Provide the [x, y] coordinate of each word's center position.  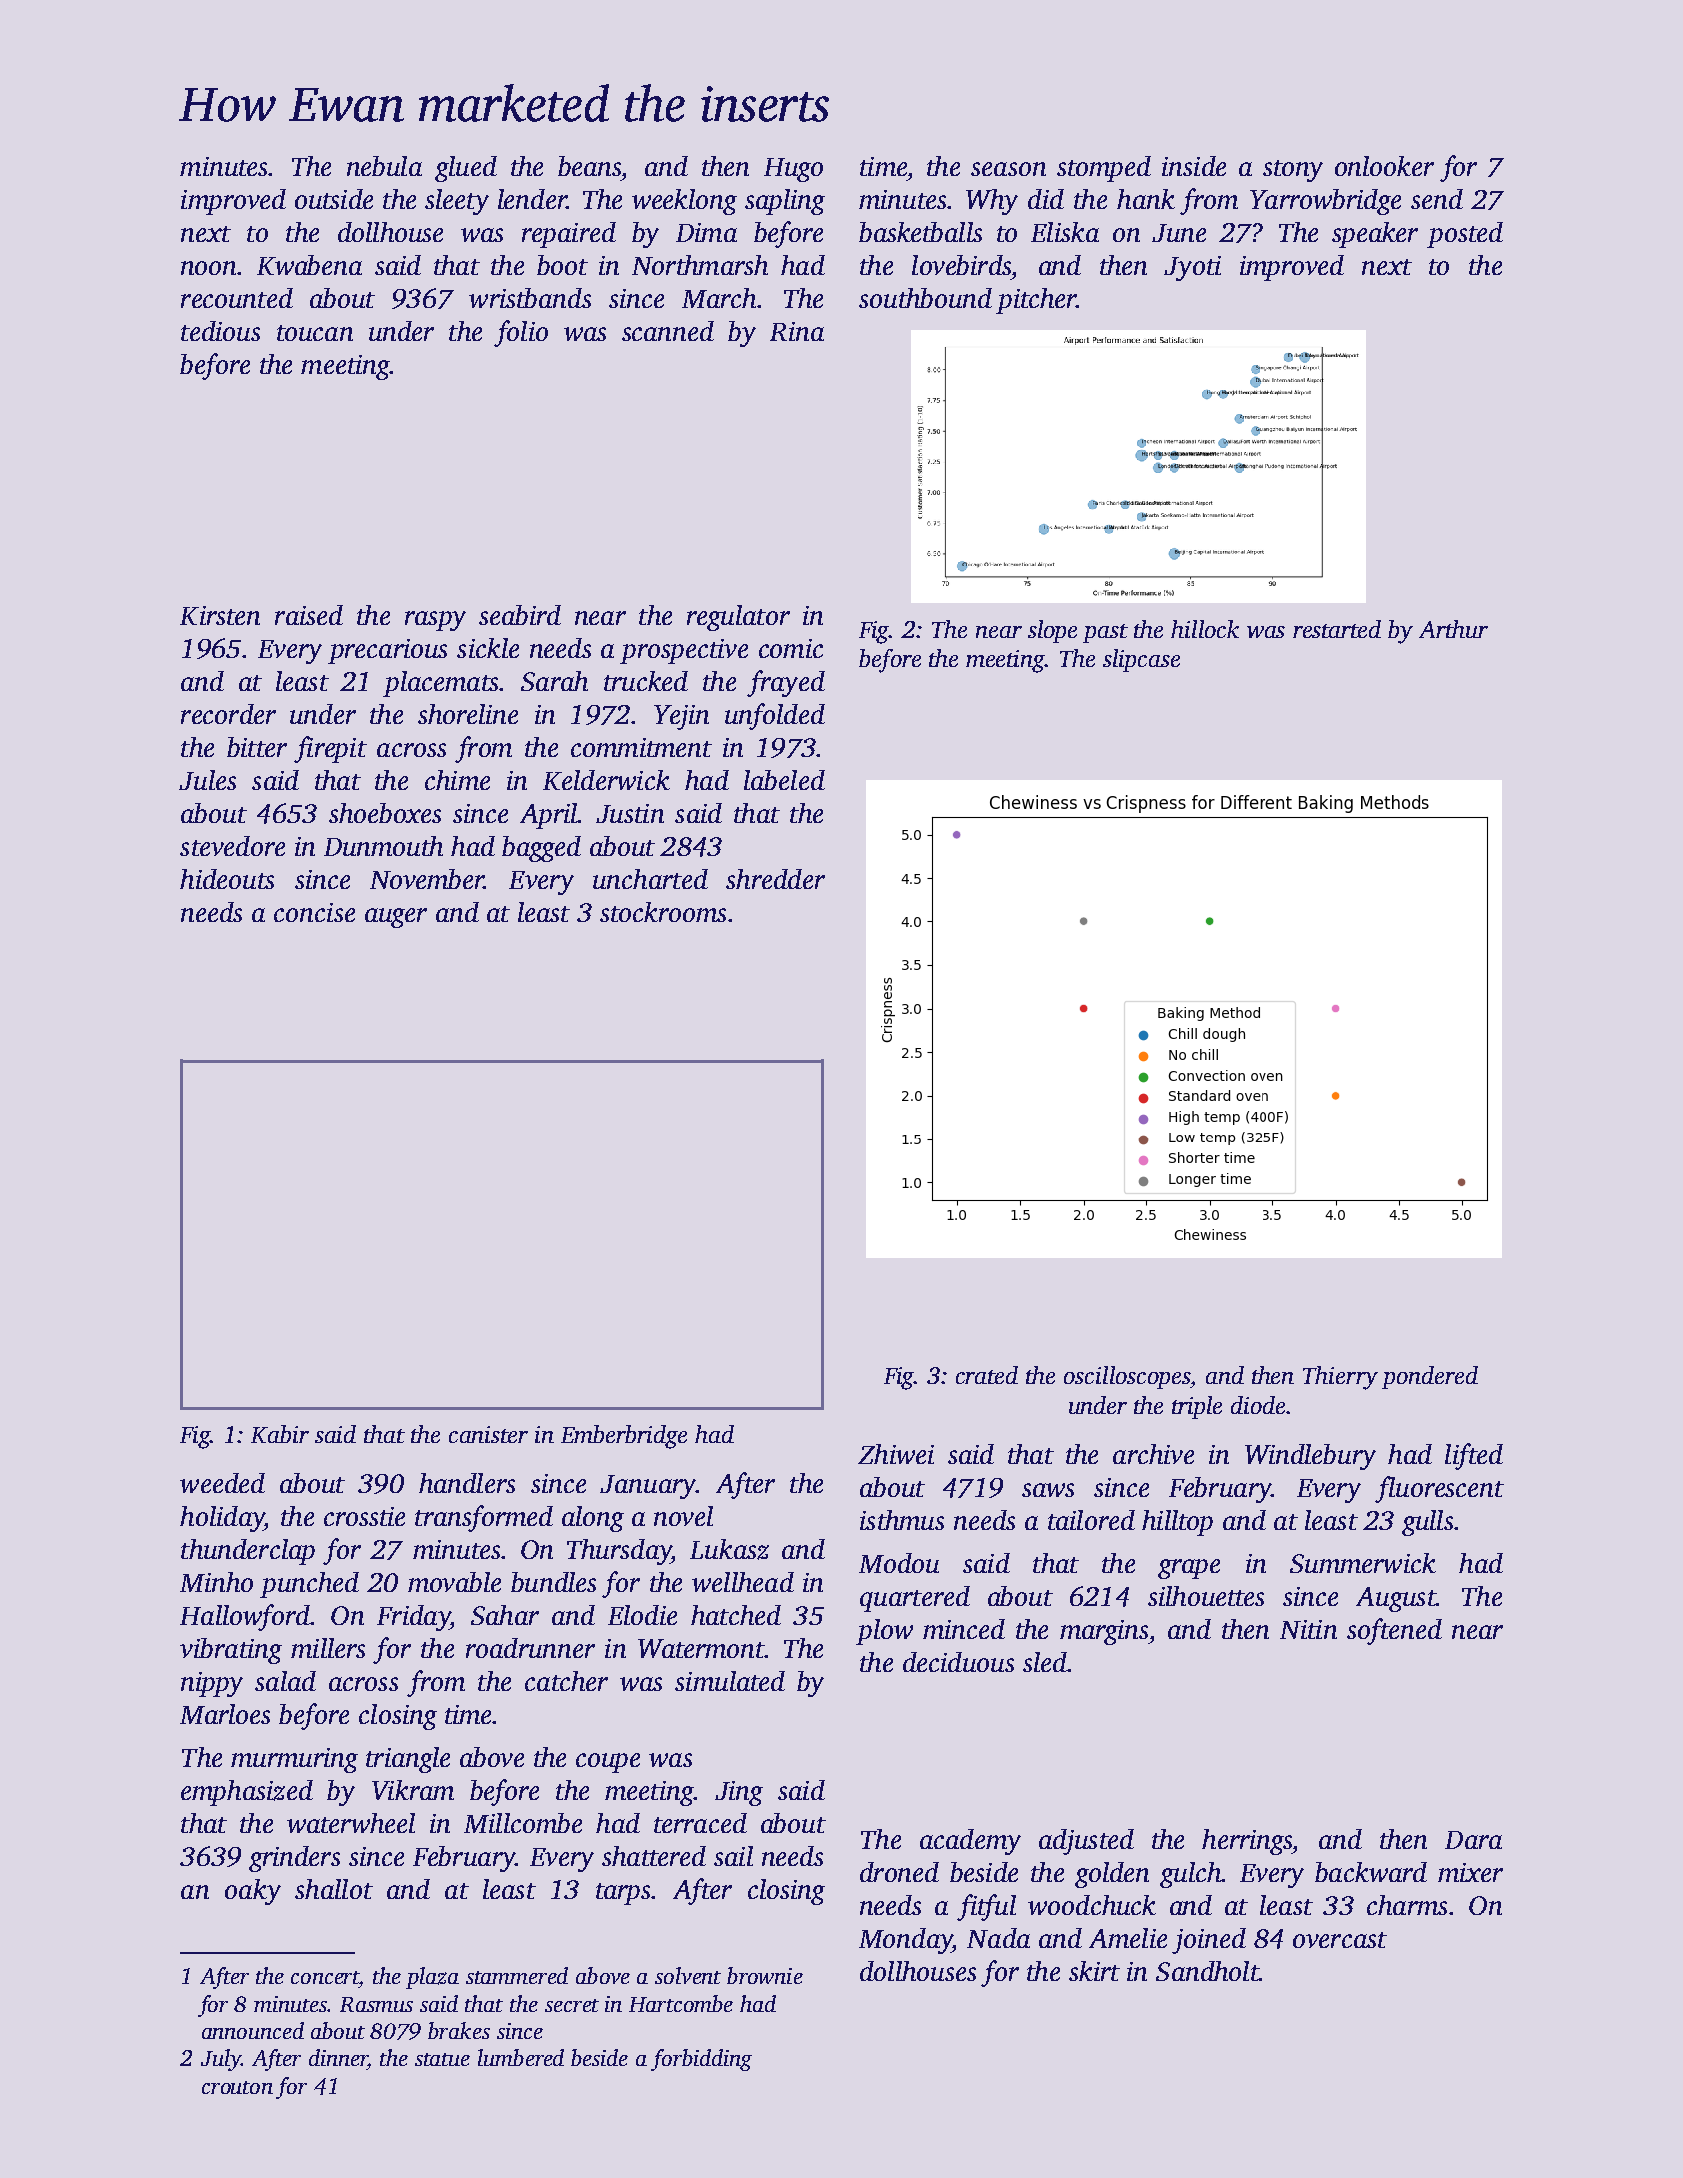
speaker [1375, 235]
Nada [998, 1938]
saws [1048, 1490]
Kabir [280, 1434]
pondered [1430, 1377]
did [1046, 199]
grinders [294, 1859]
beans [589, 166]
